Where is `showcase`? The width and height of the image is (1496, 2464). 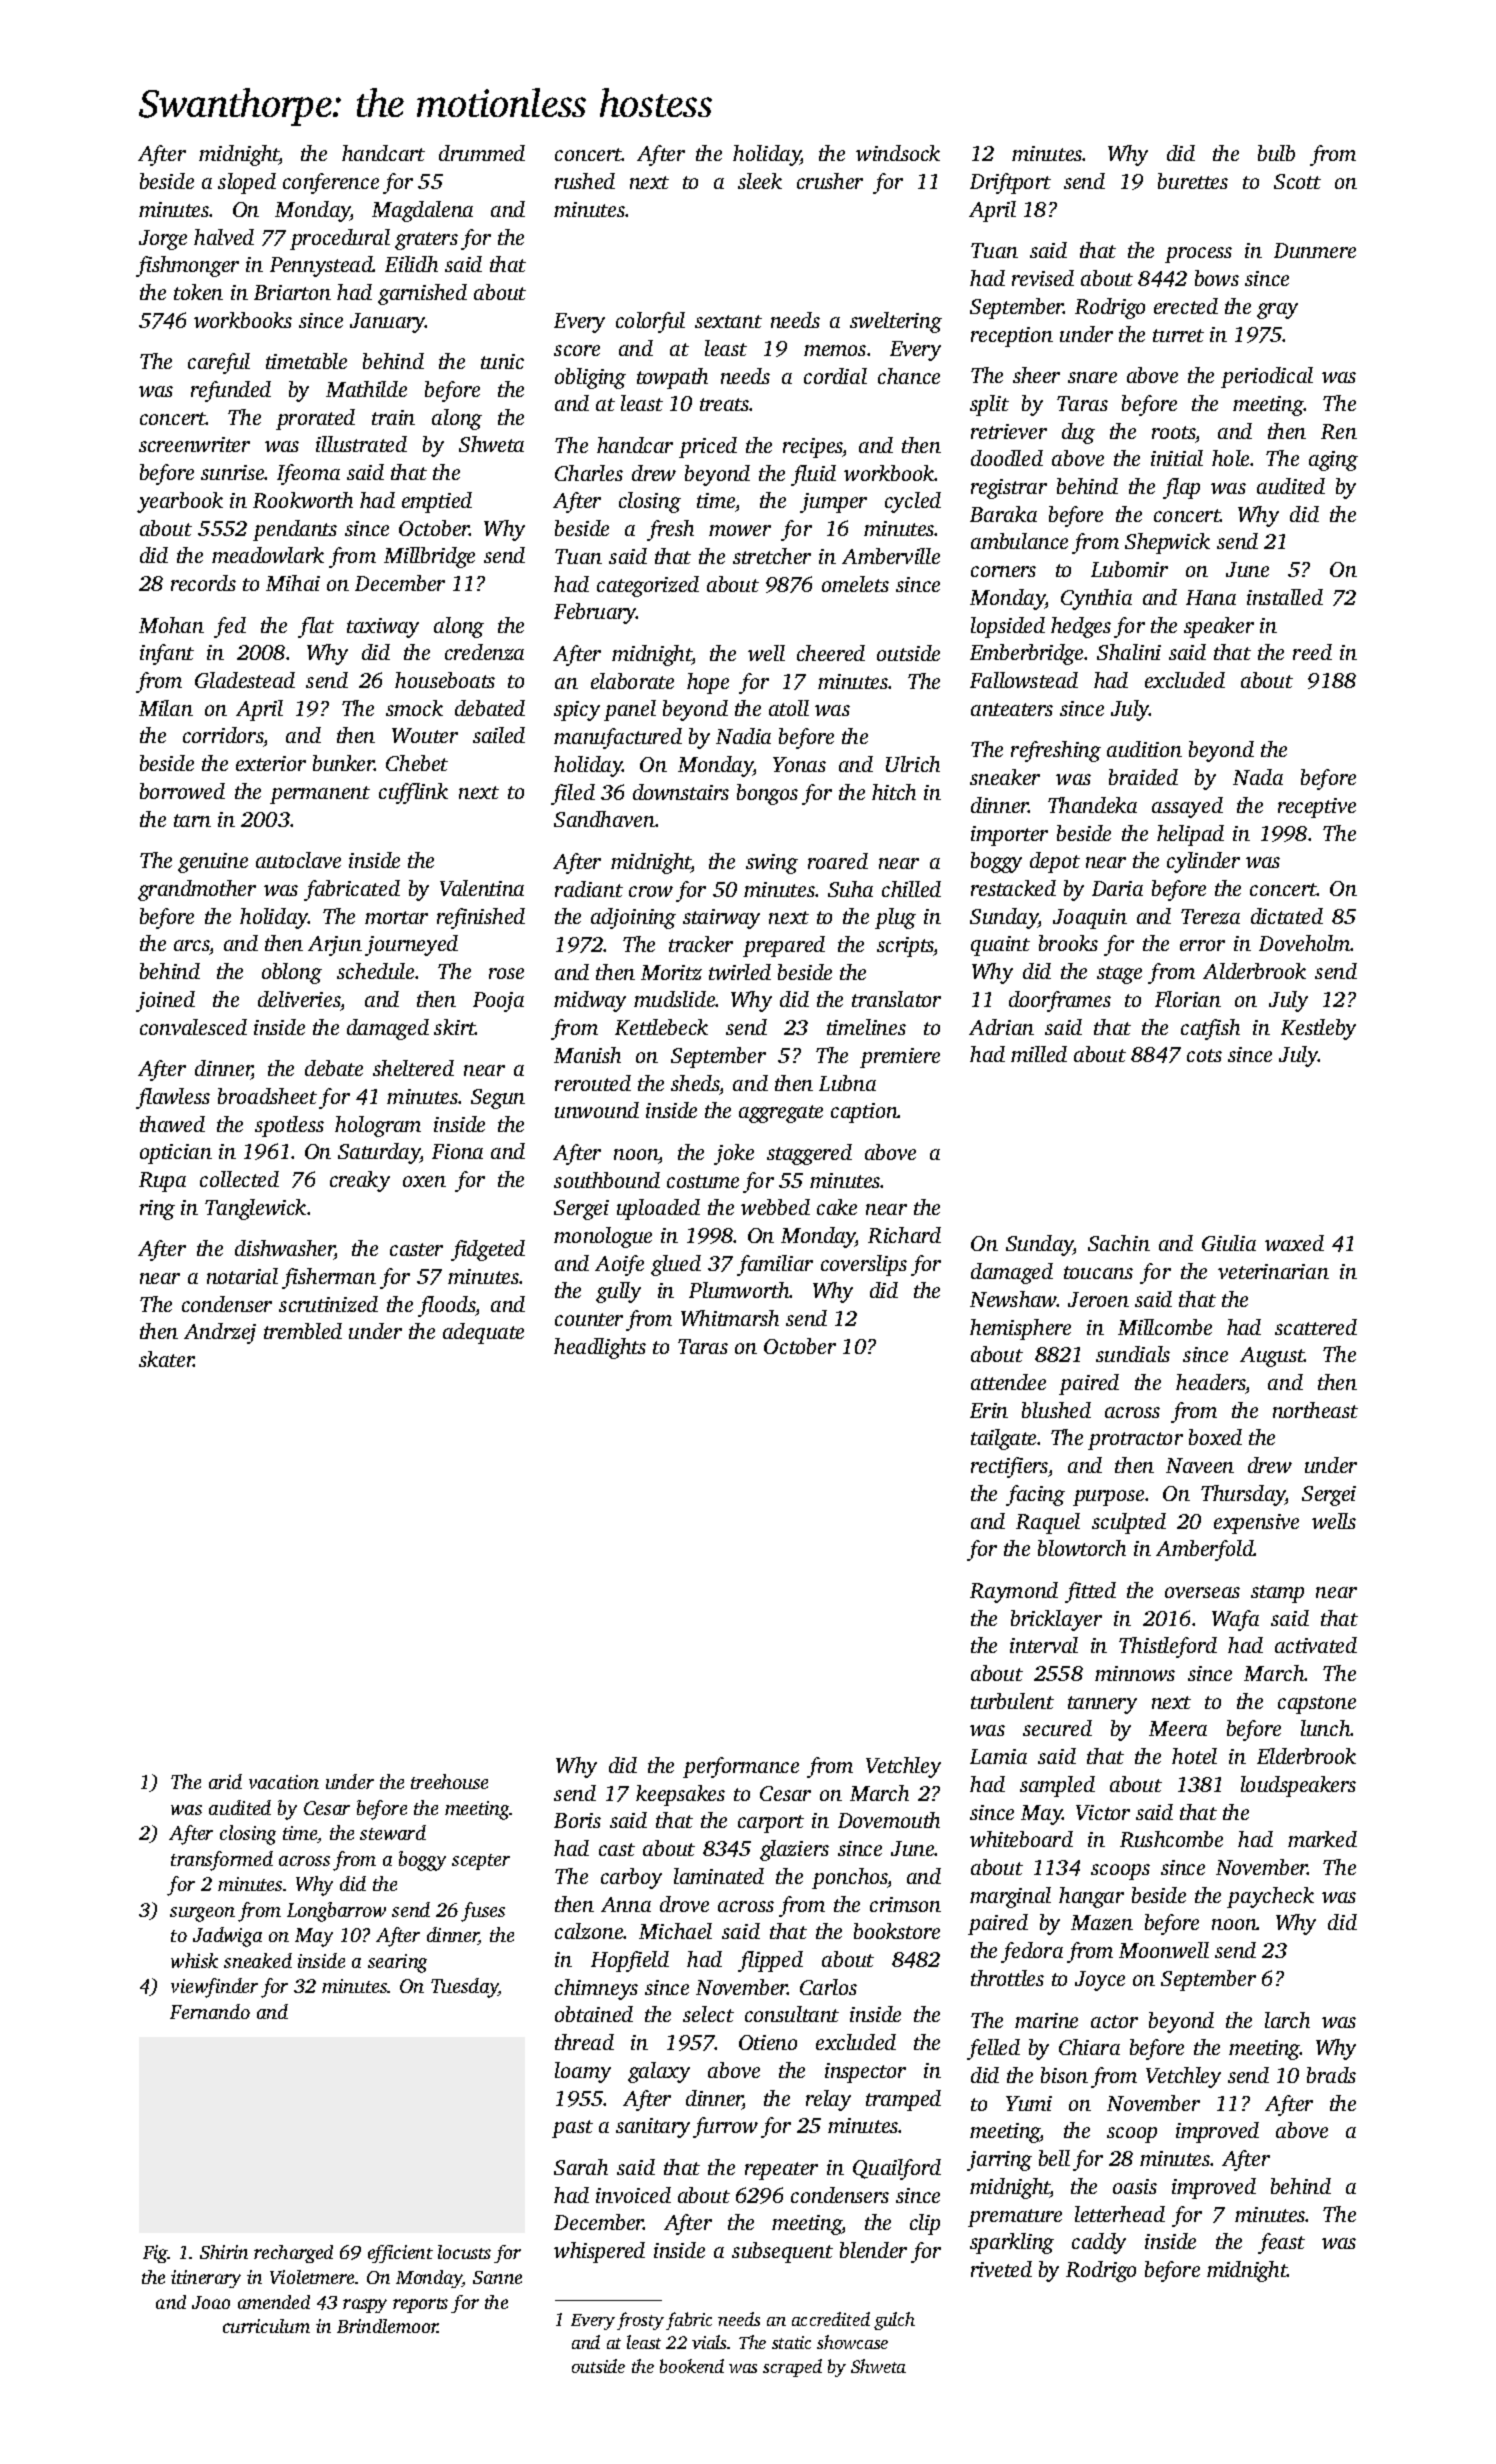 showcase is located at coordinates (852, 2342).
